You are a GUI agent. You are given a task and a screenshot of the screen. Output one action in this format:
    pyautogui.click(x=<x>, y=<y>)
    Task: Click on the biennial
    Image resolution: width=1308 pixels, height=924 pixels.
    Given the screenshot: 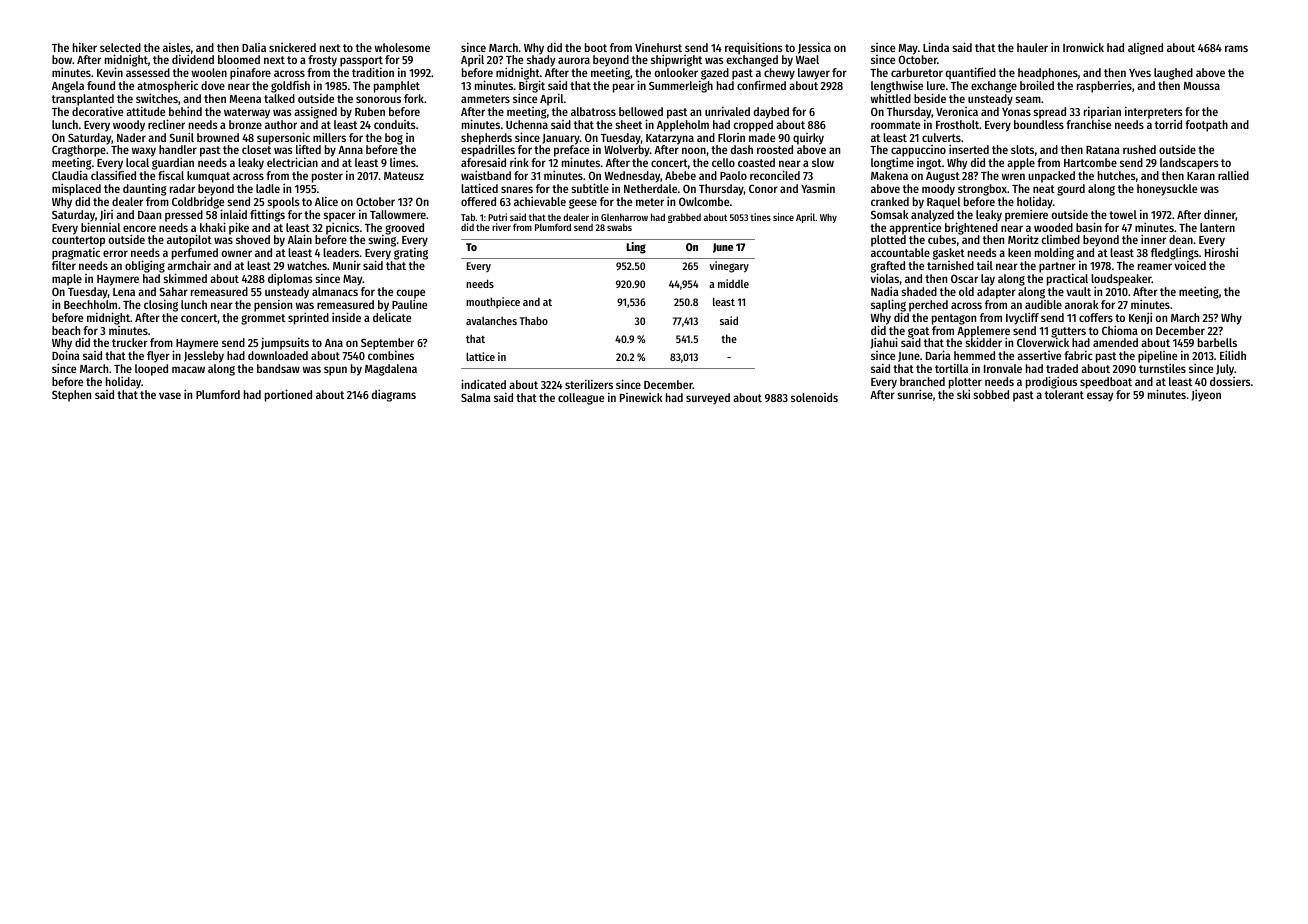 What is the action you would take?
    pyautogui.click(x=100, y=227)
